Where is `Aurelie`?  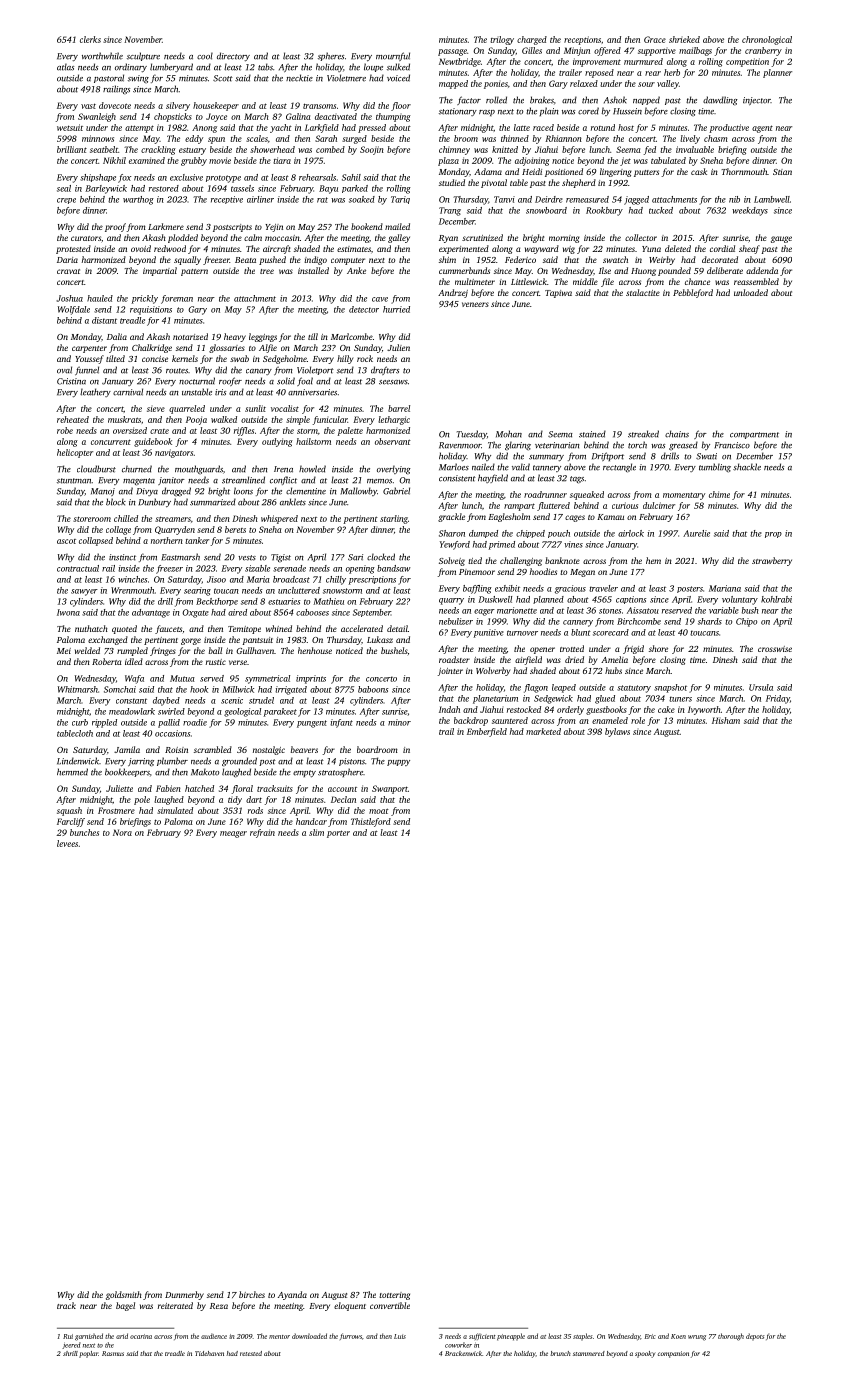 Aurelie is located at coordinates (696, 533).
